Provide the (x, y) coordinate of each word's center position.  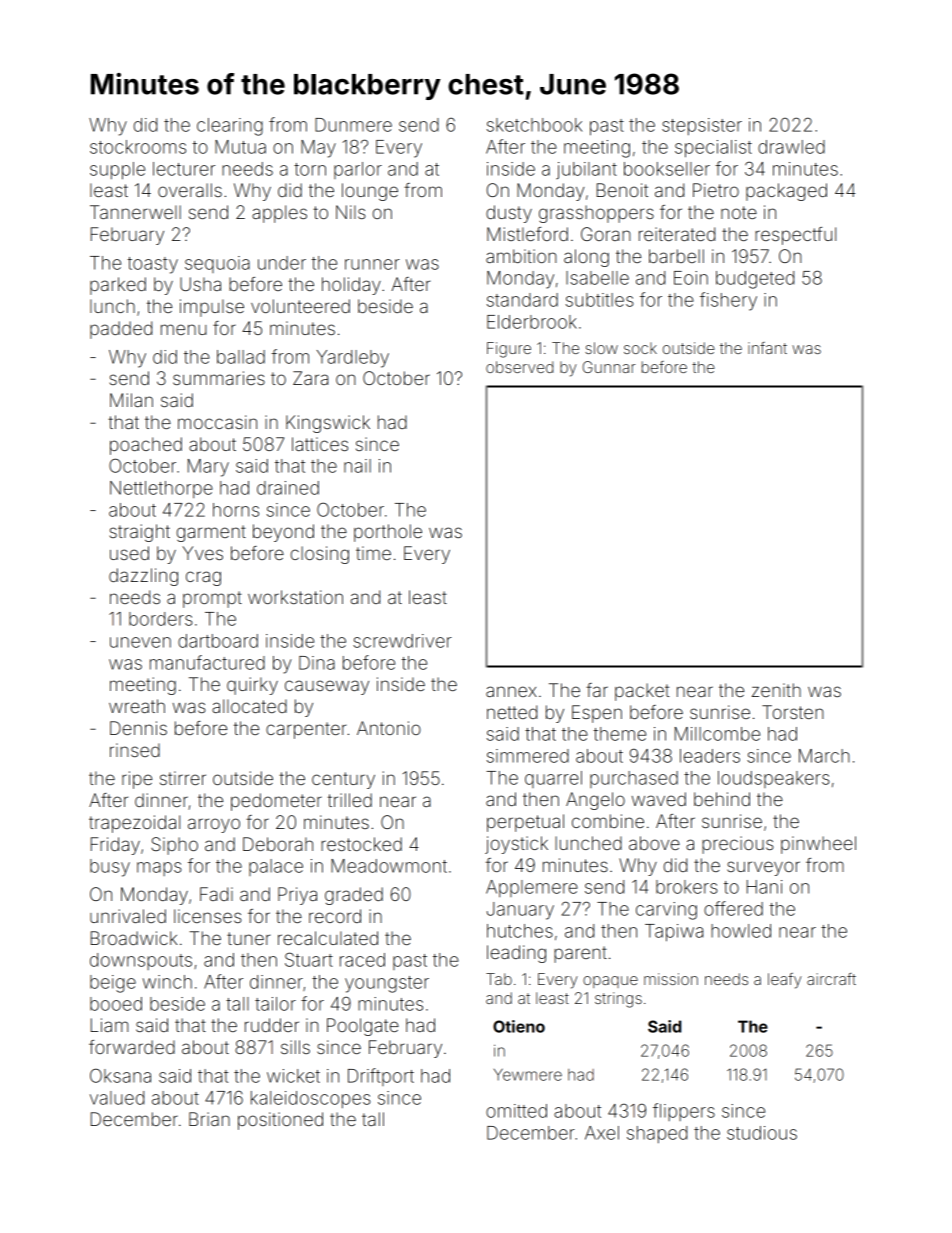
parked (118, 286)
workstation (295, 597)
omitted (516, 1111)
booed (116, 1004)
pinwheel (818, 845)
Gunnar (609, 367)
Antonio (389, 728)
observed (519, 367)
